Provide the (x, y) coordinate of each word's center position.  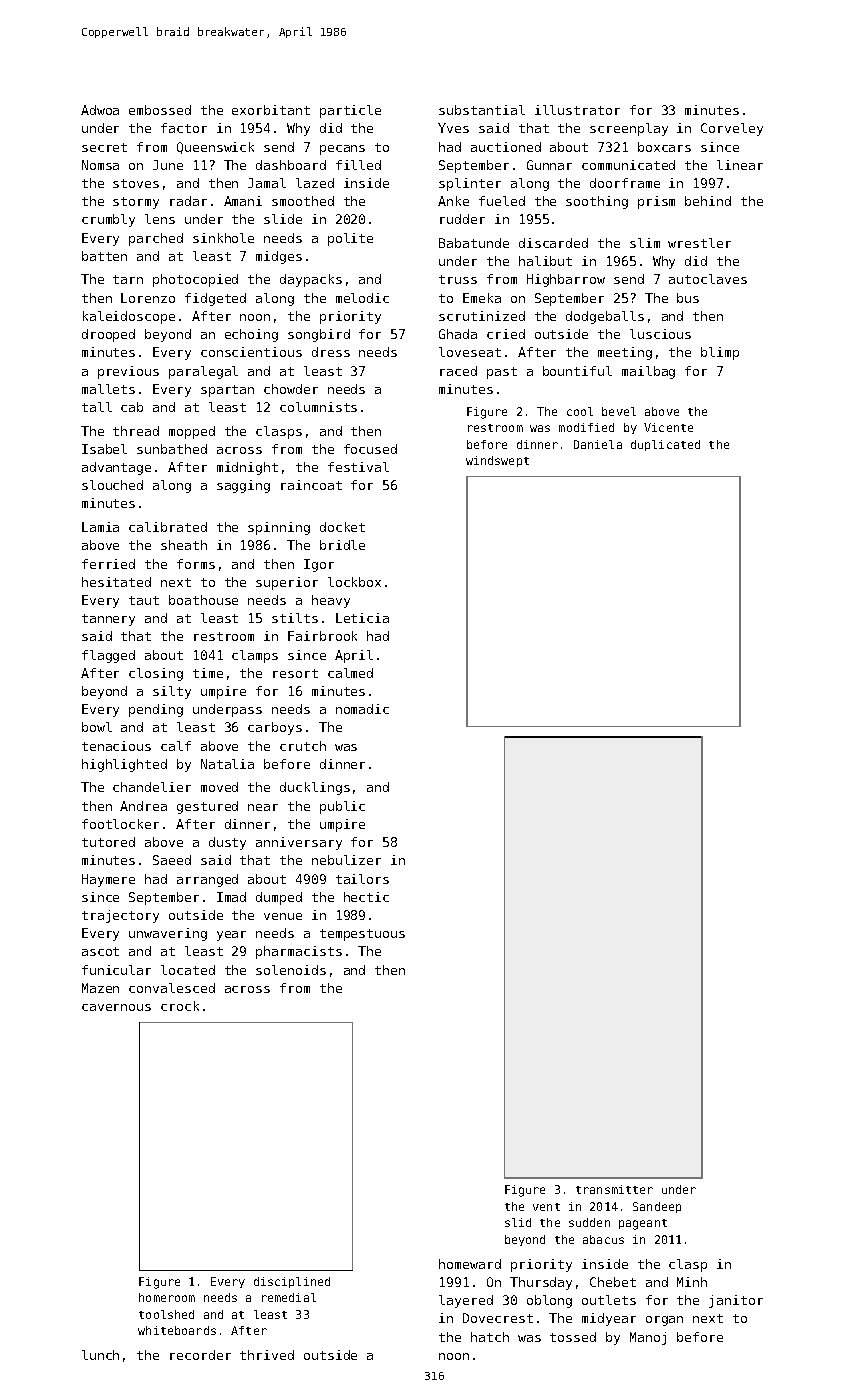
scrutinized (482, 316)
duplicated (665, 445)
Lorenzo (148, 298)
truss (458, 279)
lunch (100, 1355)
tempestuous (362, 935)
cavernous (116, 1007)
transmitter (614, 1189)
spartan (227, 391)
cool (580, 411)
